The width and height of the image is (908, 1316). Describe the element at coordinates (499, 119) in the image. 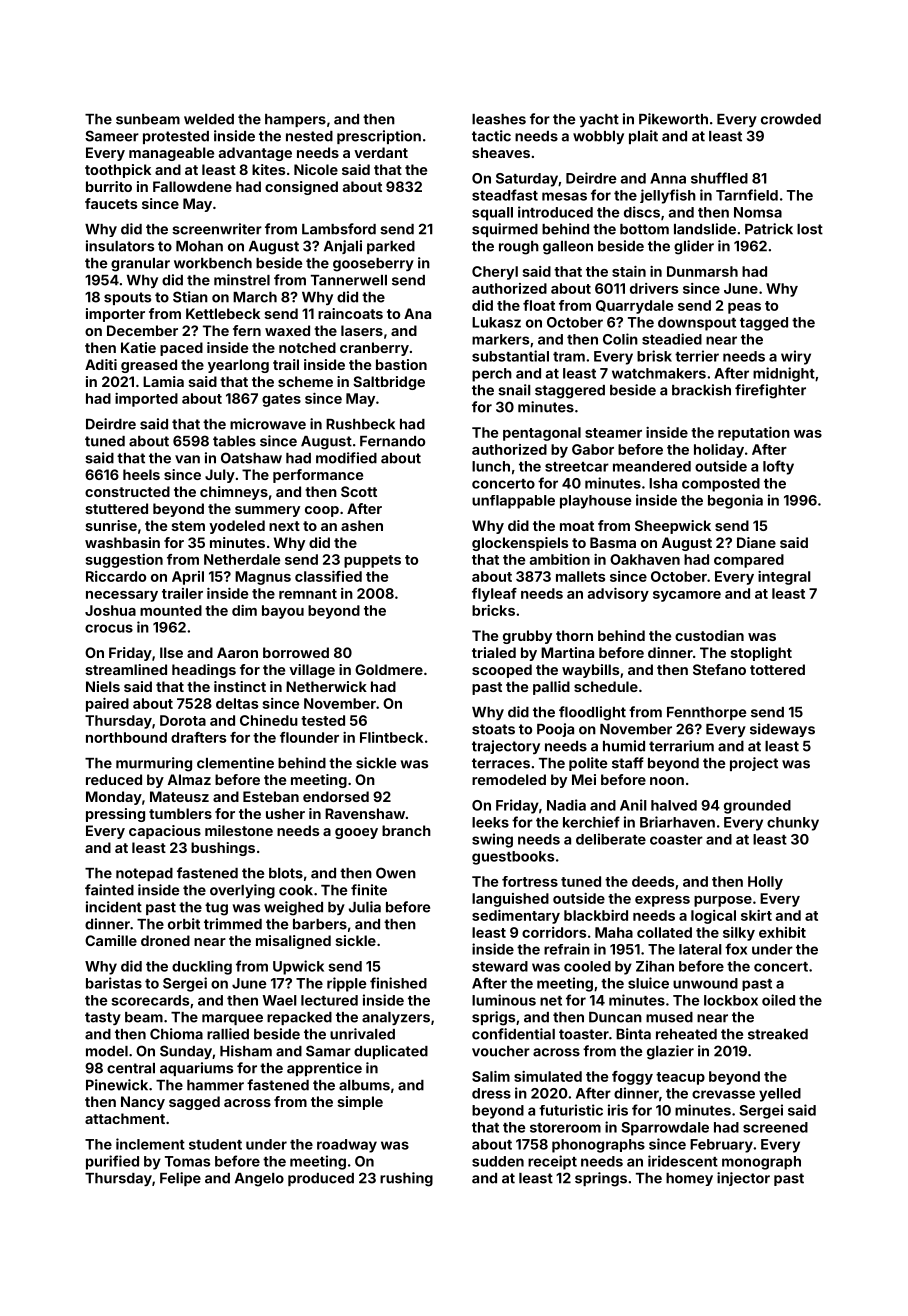

I see `leashes` at that location.
